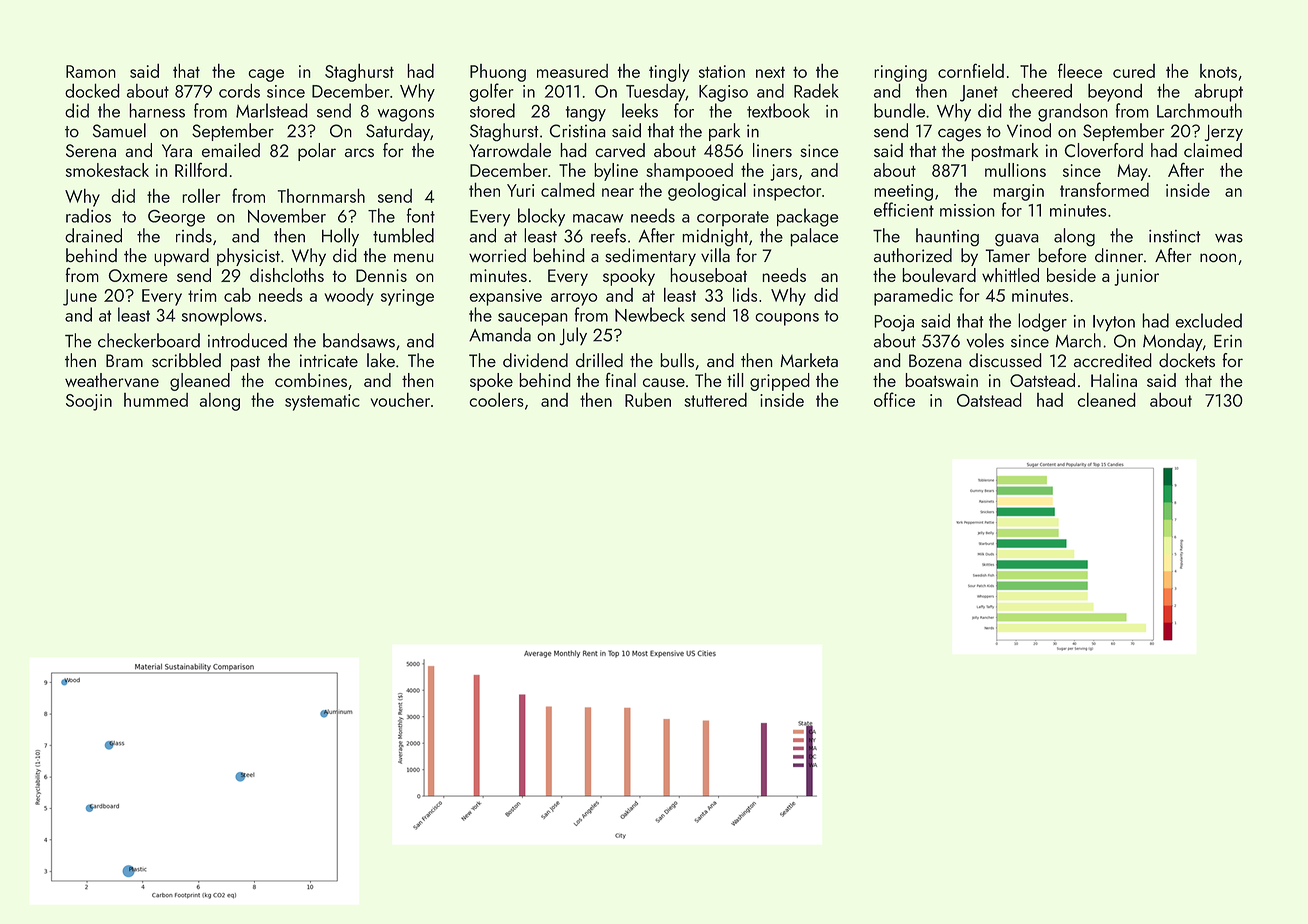 This page has width=1308, height=924. What do you see at coordinates (88, 215) in the page?
I see `radios` at bounding box center [88, 215].
